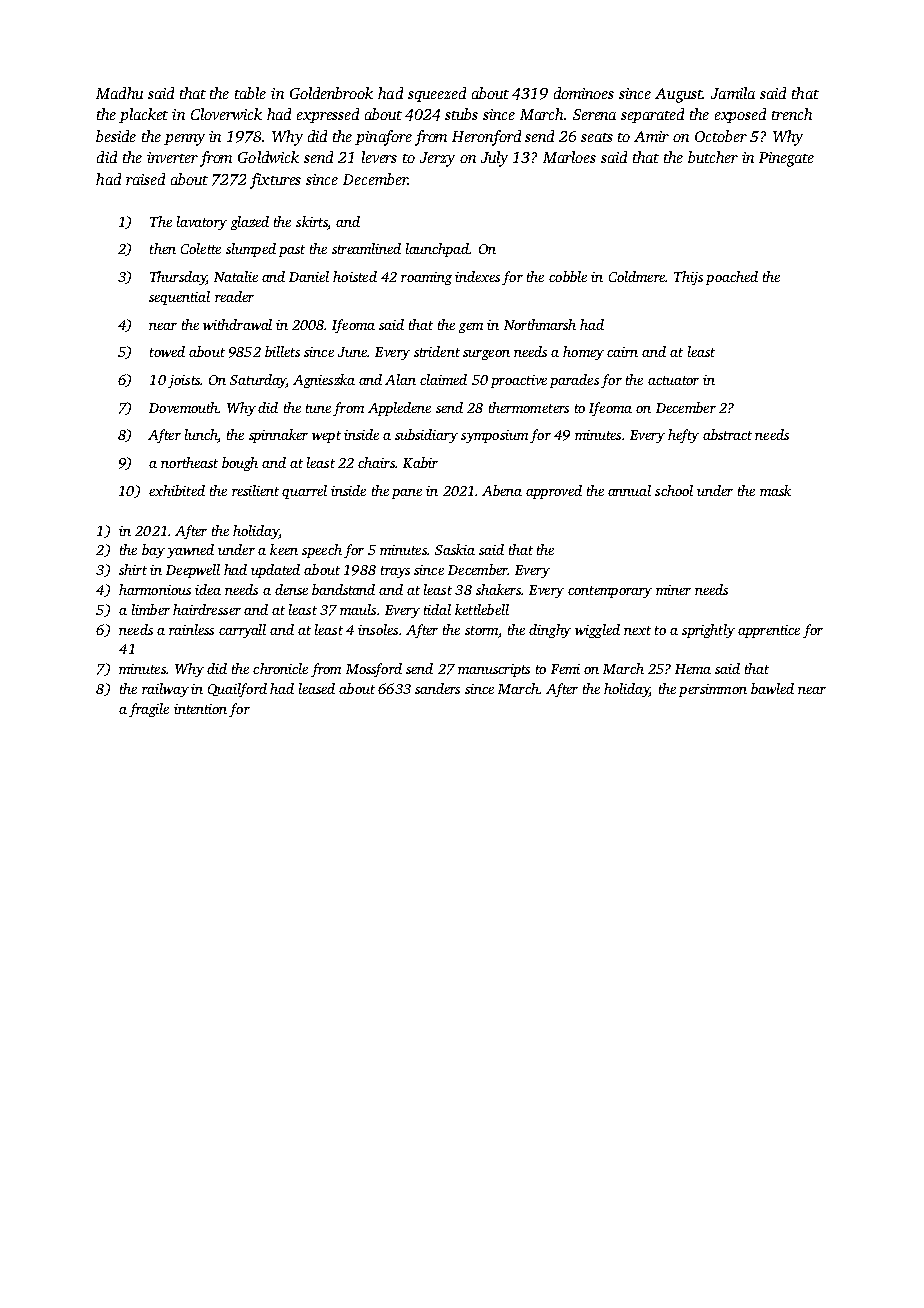  Describe the element at coordinates (165, 690) in the page. I see `railway` at that location.
